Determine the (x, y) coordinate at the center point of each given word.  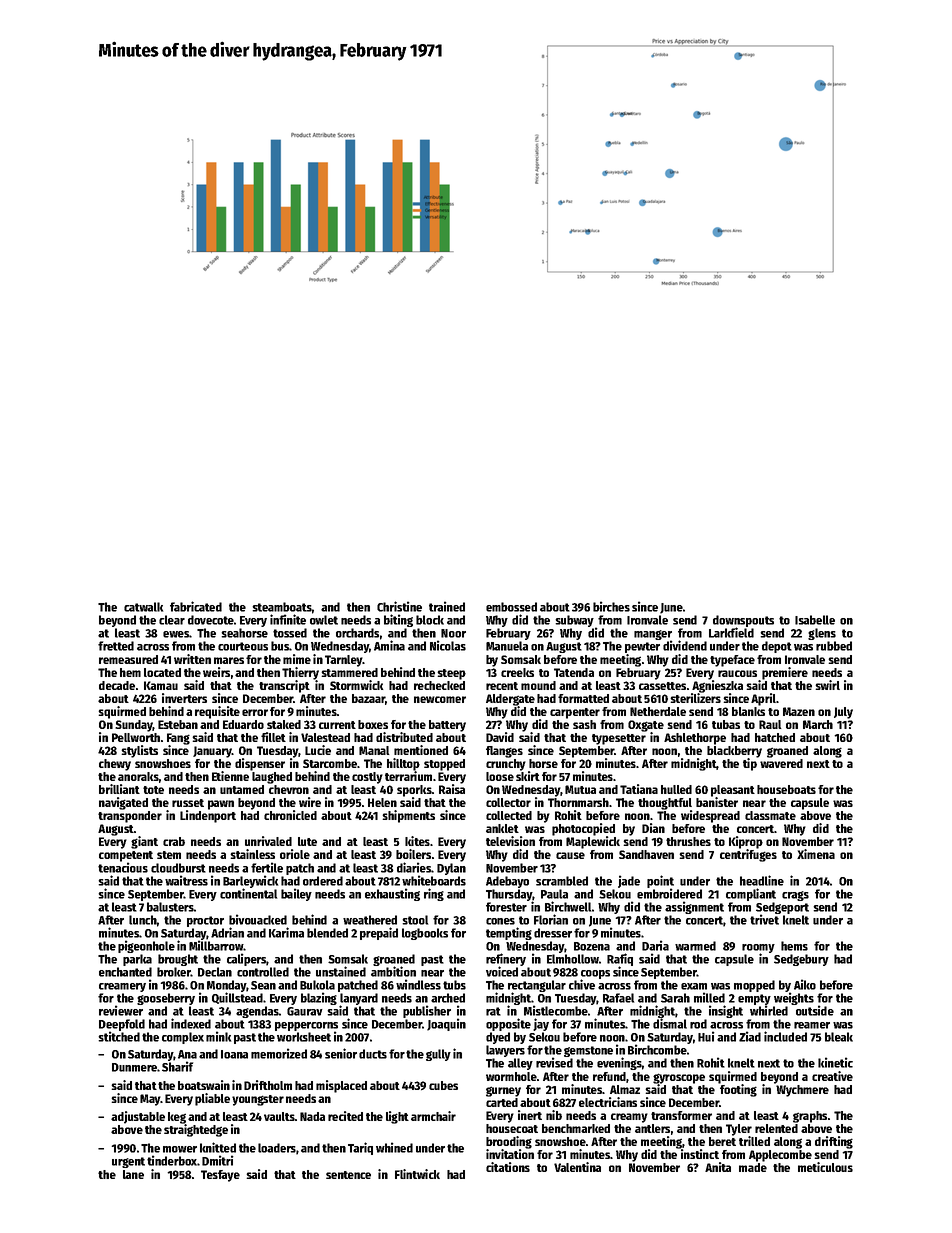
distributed (404, 737)
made (753, 1167)
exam (694, 986)
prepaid (379, 933)
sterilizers (695, 698)
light (397, 1117)
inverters (184, 698)
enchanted (125, 972)
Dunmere (134, 1067)
